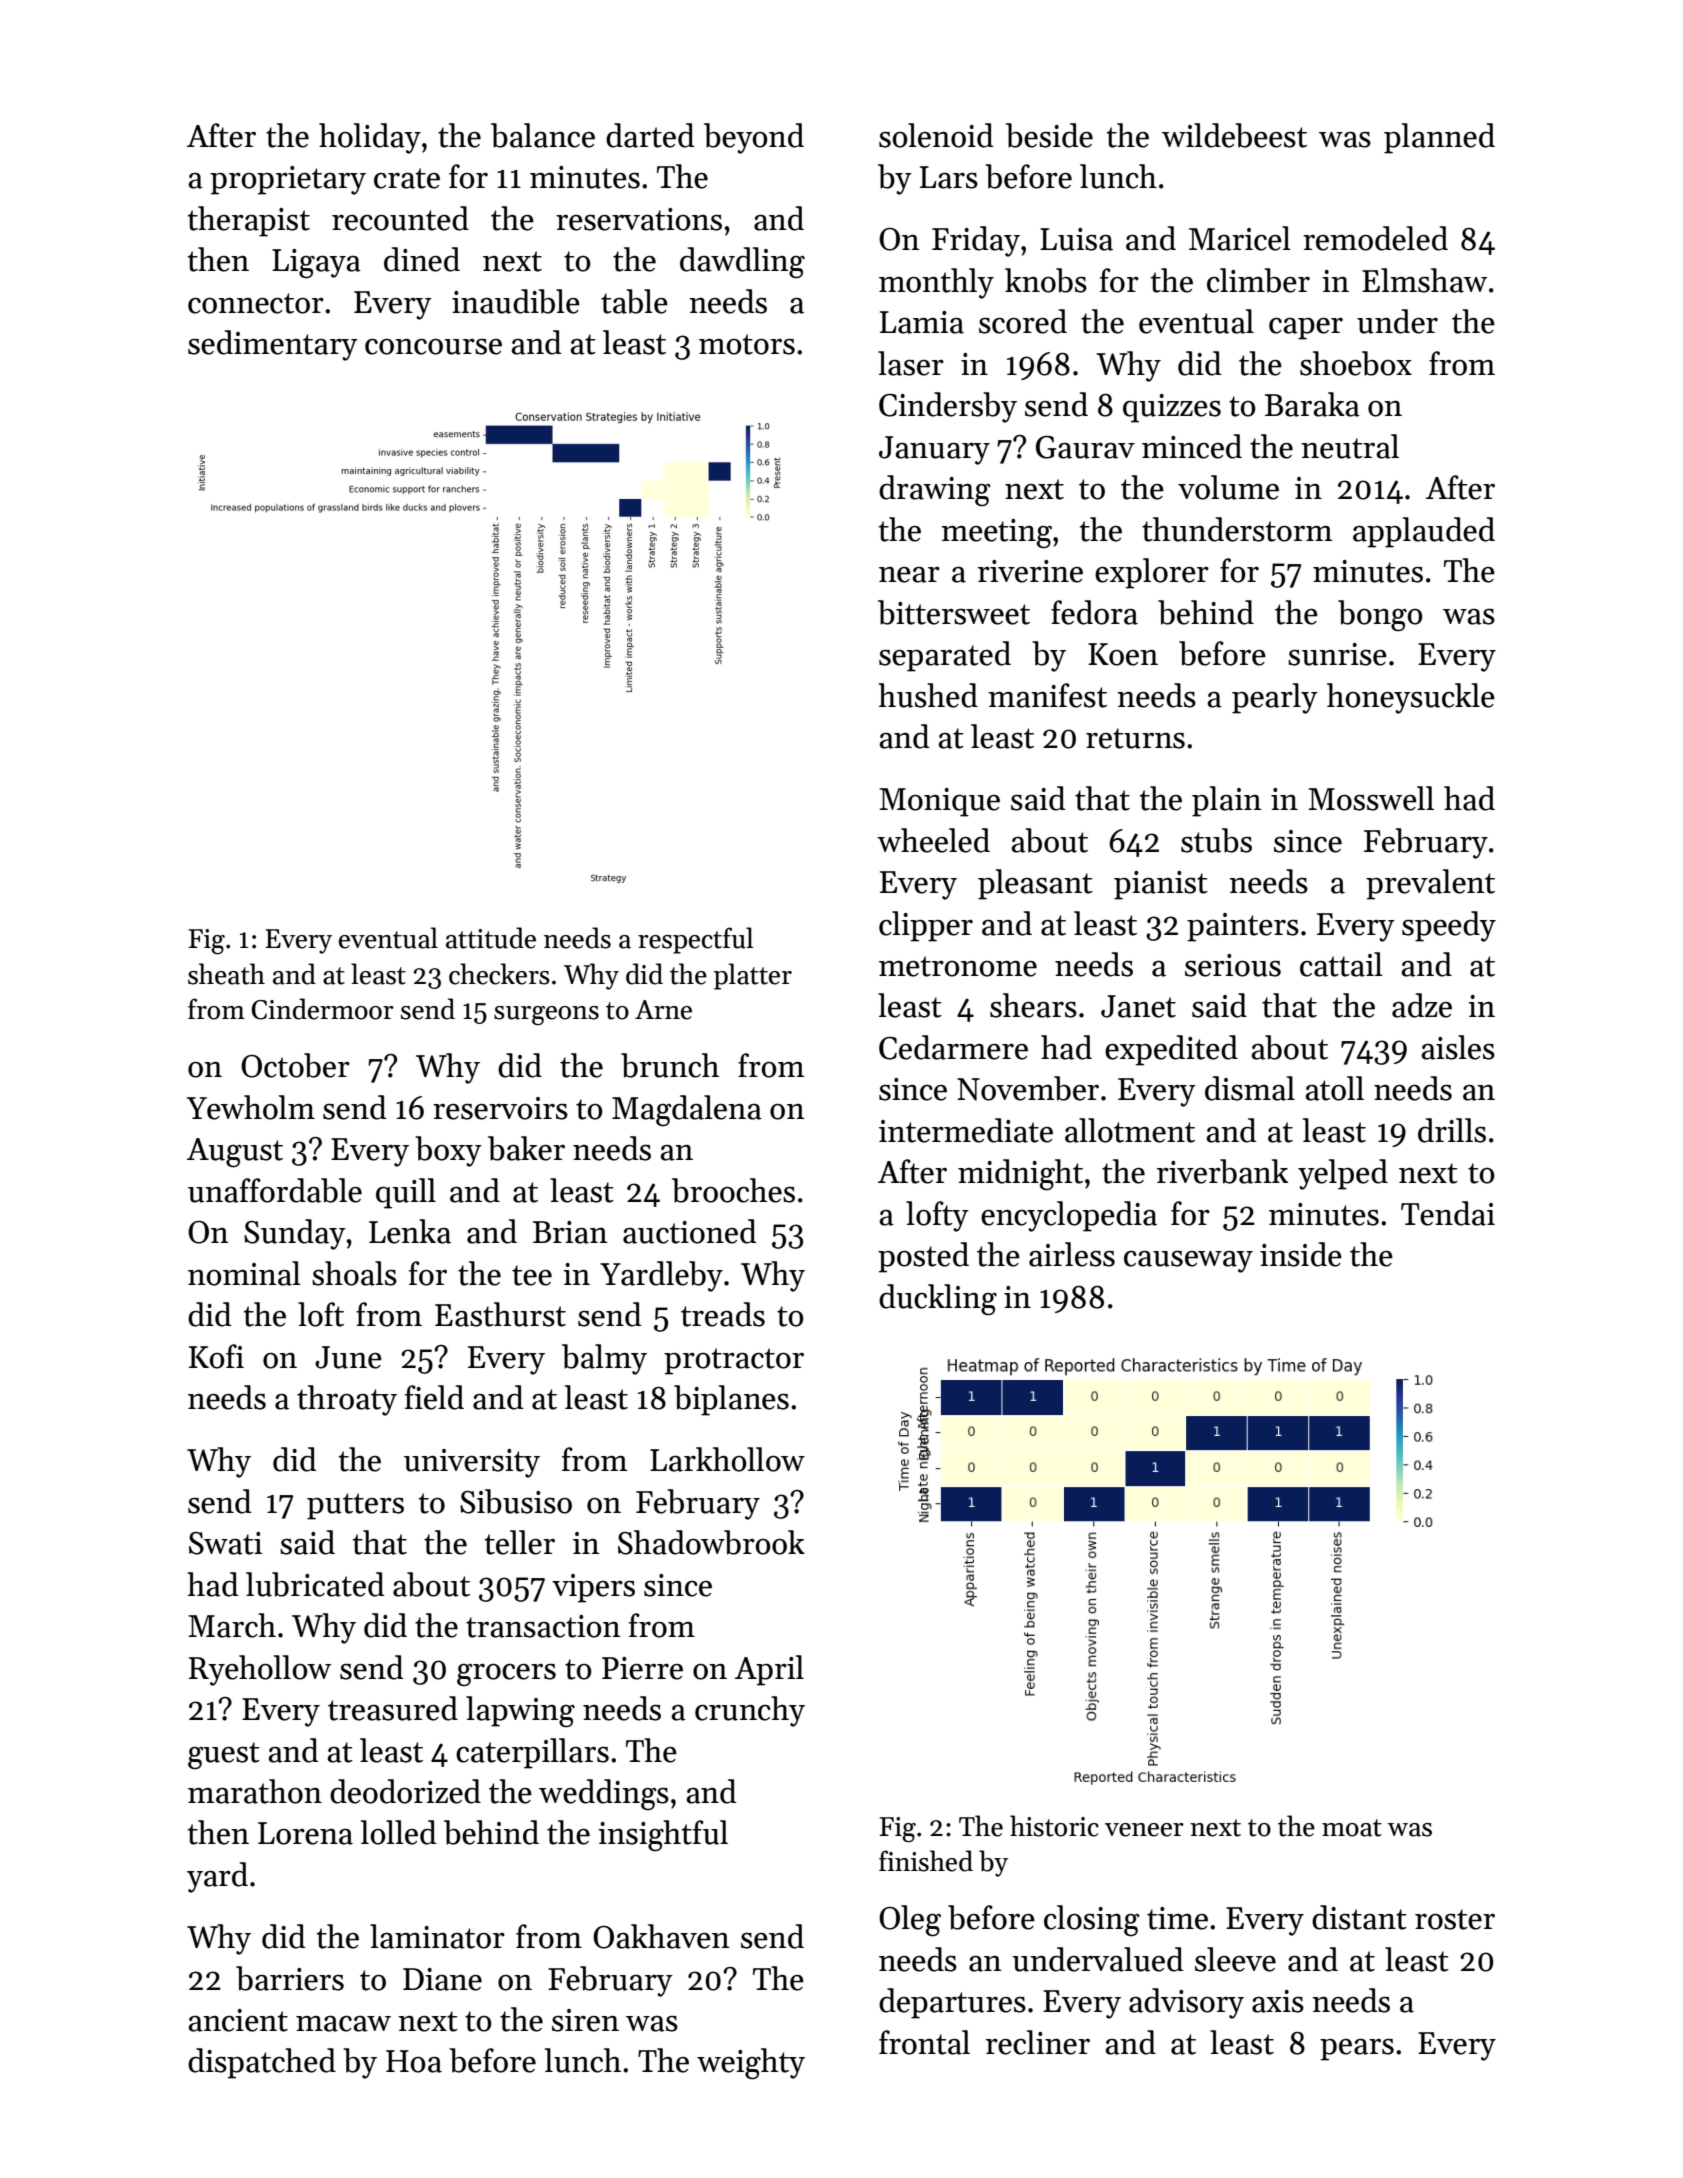  What do you see at coordinates (747, 344) in the screenshot?
I see `motors` at bounding box center [747, 344].
